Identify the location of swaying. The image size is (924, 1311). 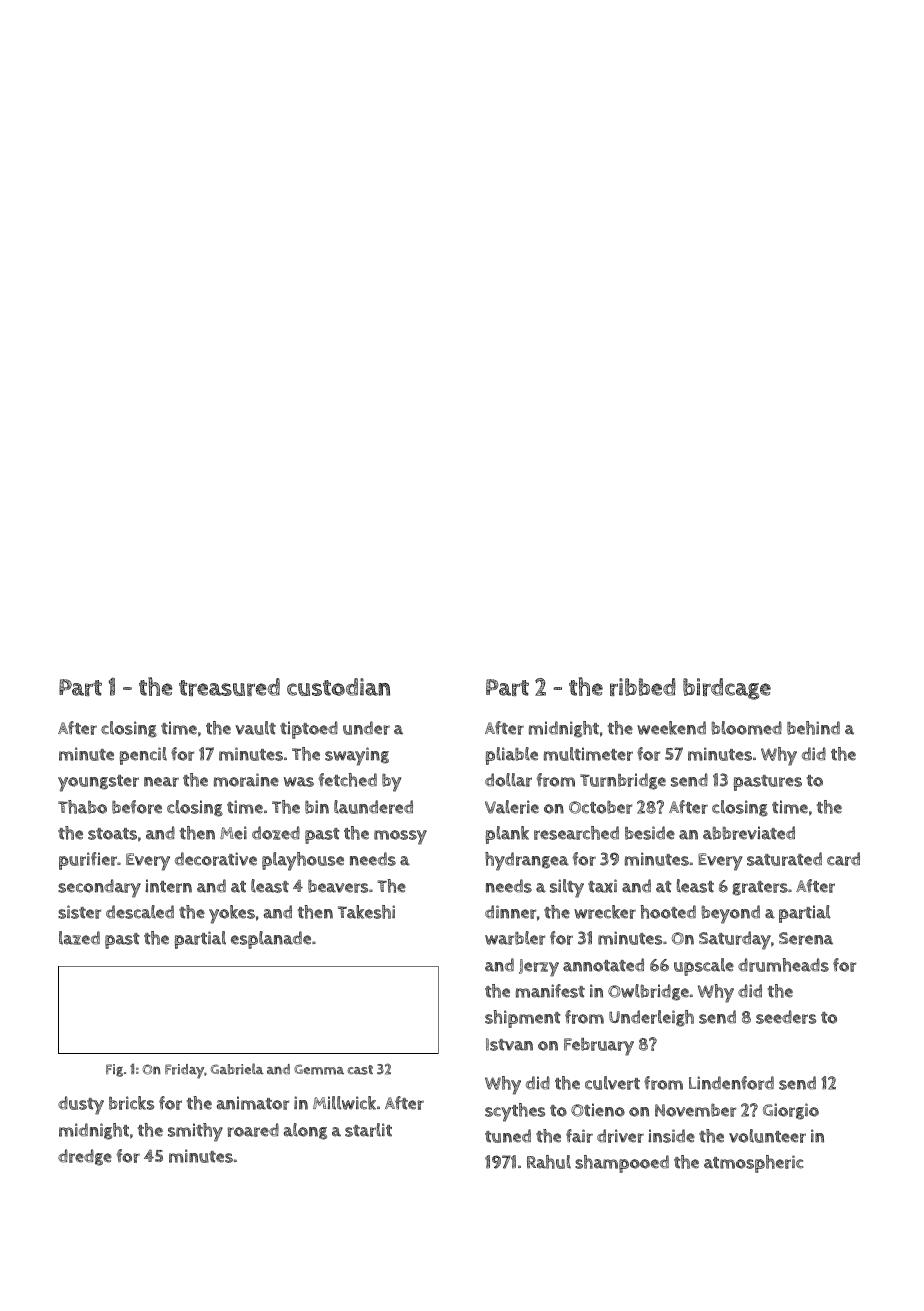
(357, 756).
